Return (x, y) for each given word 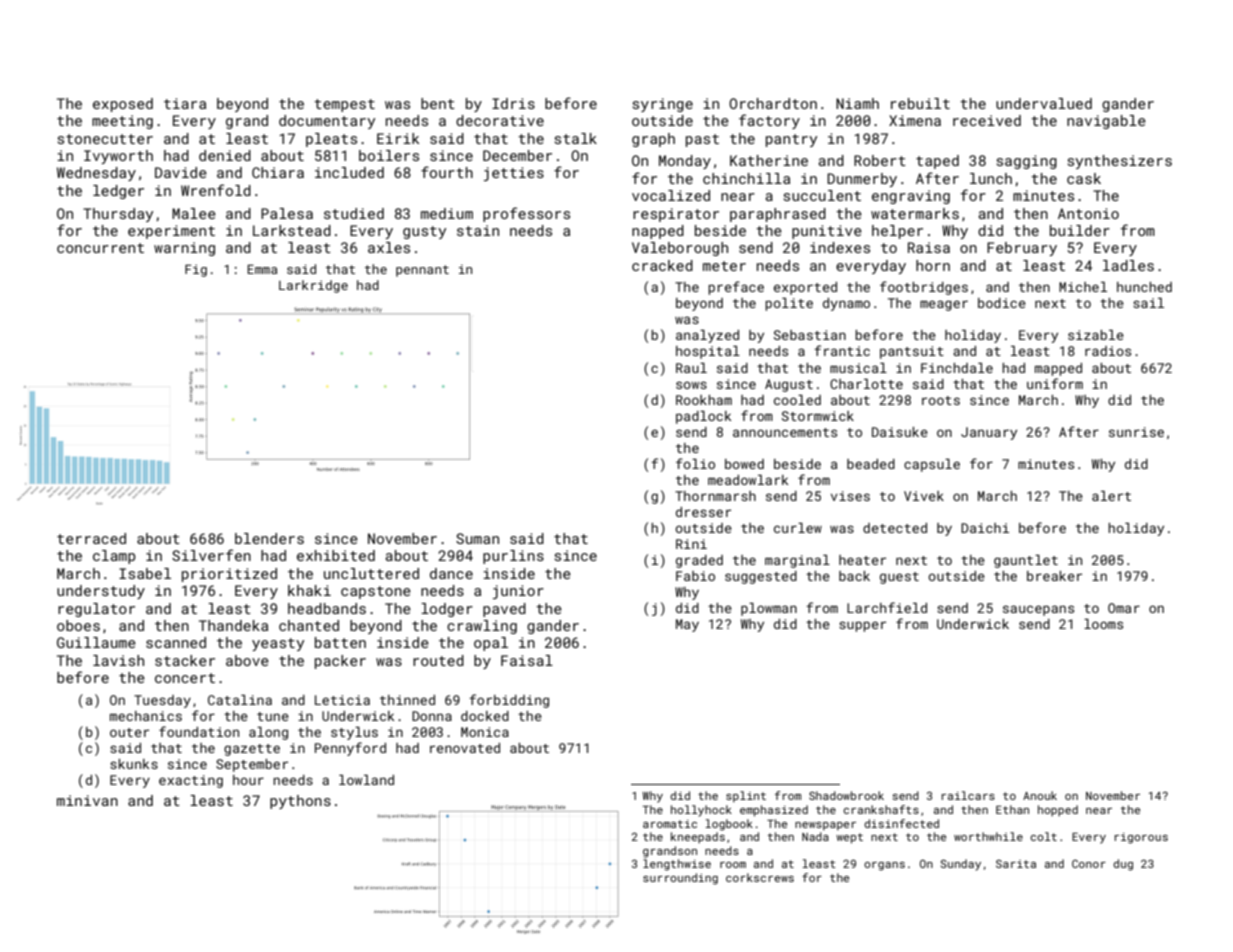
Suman (477, 538)
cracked (662, 265)
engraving (911, 197)
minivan (87, 800)
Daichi (985, 528)
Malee (194, 213)
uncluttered (371, 573)
